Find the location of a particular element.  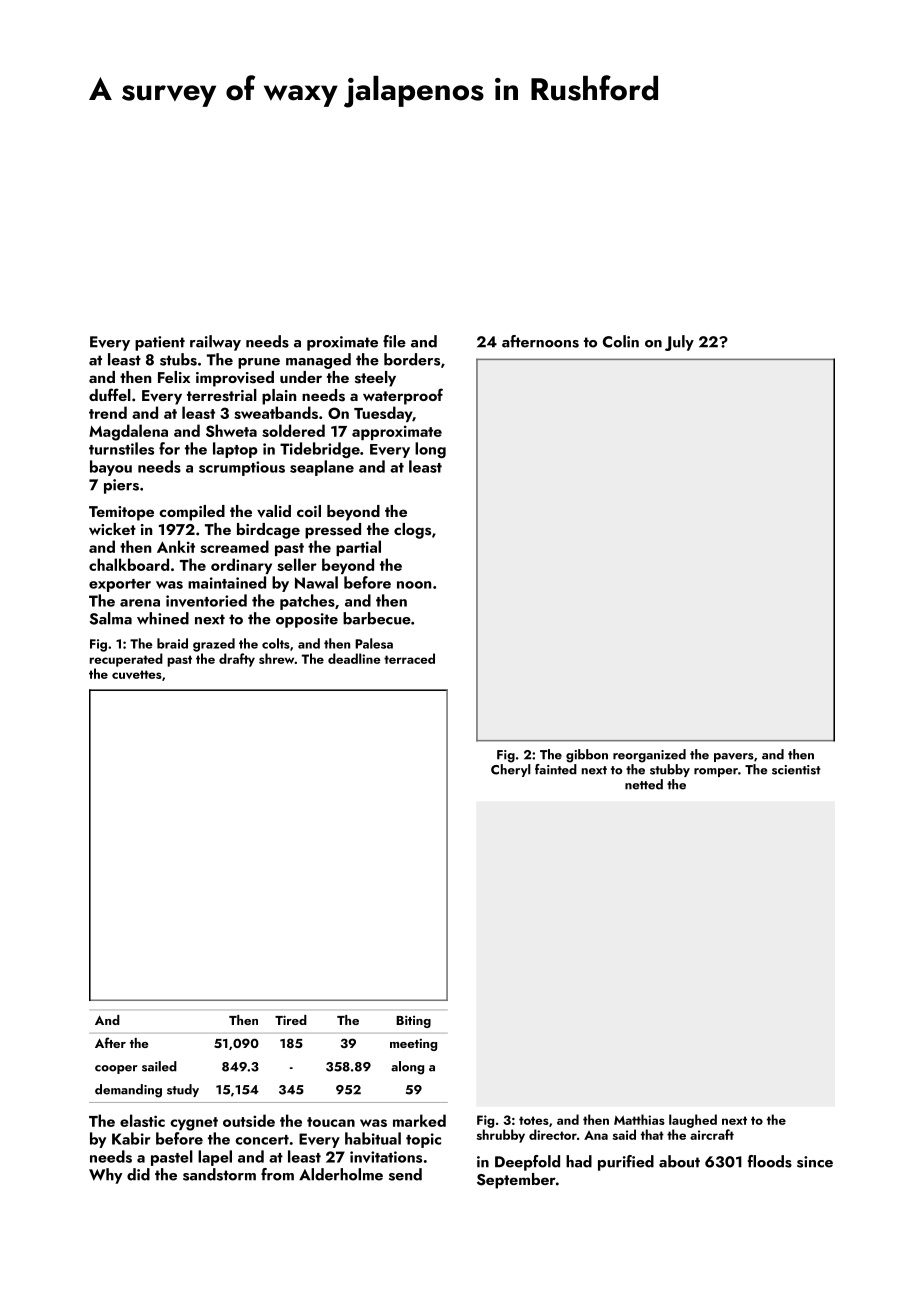

habitual is located at coordinates (373, 1138).
